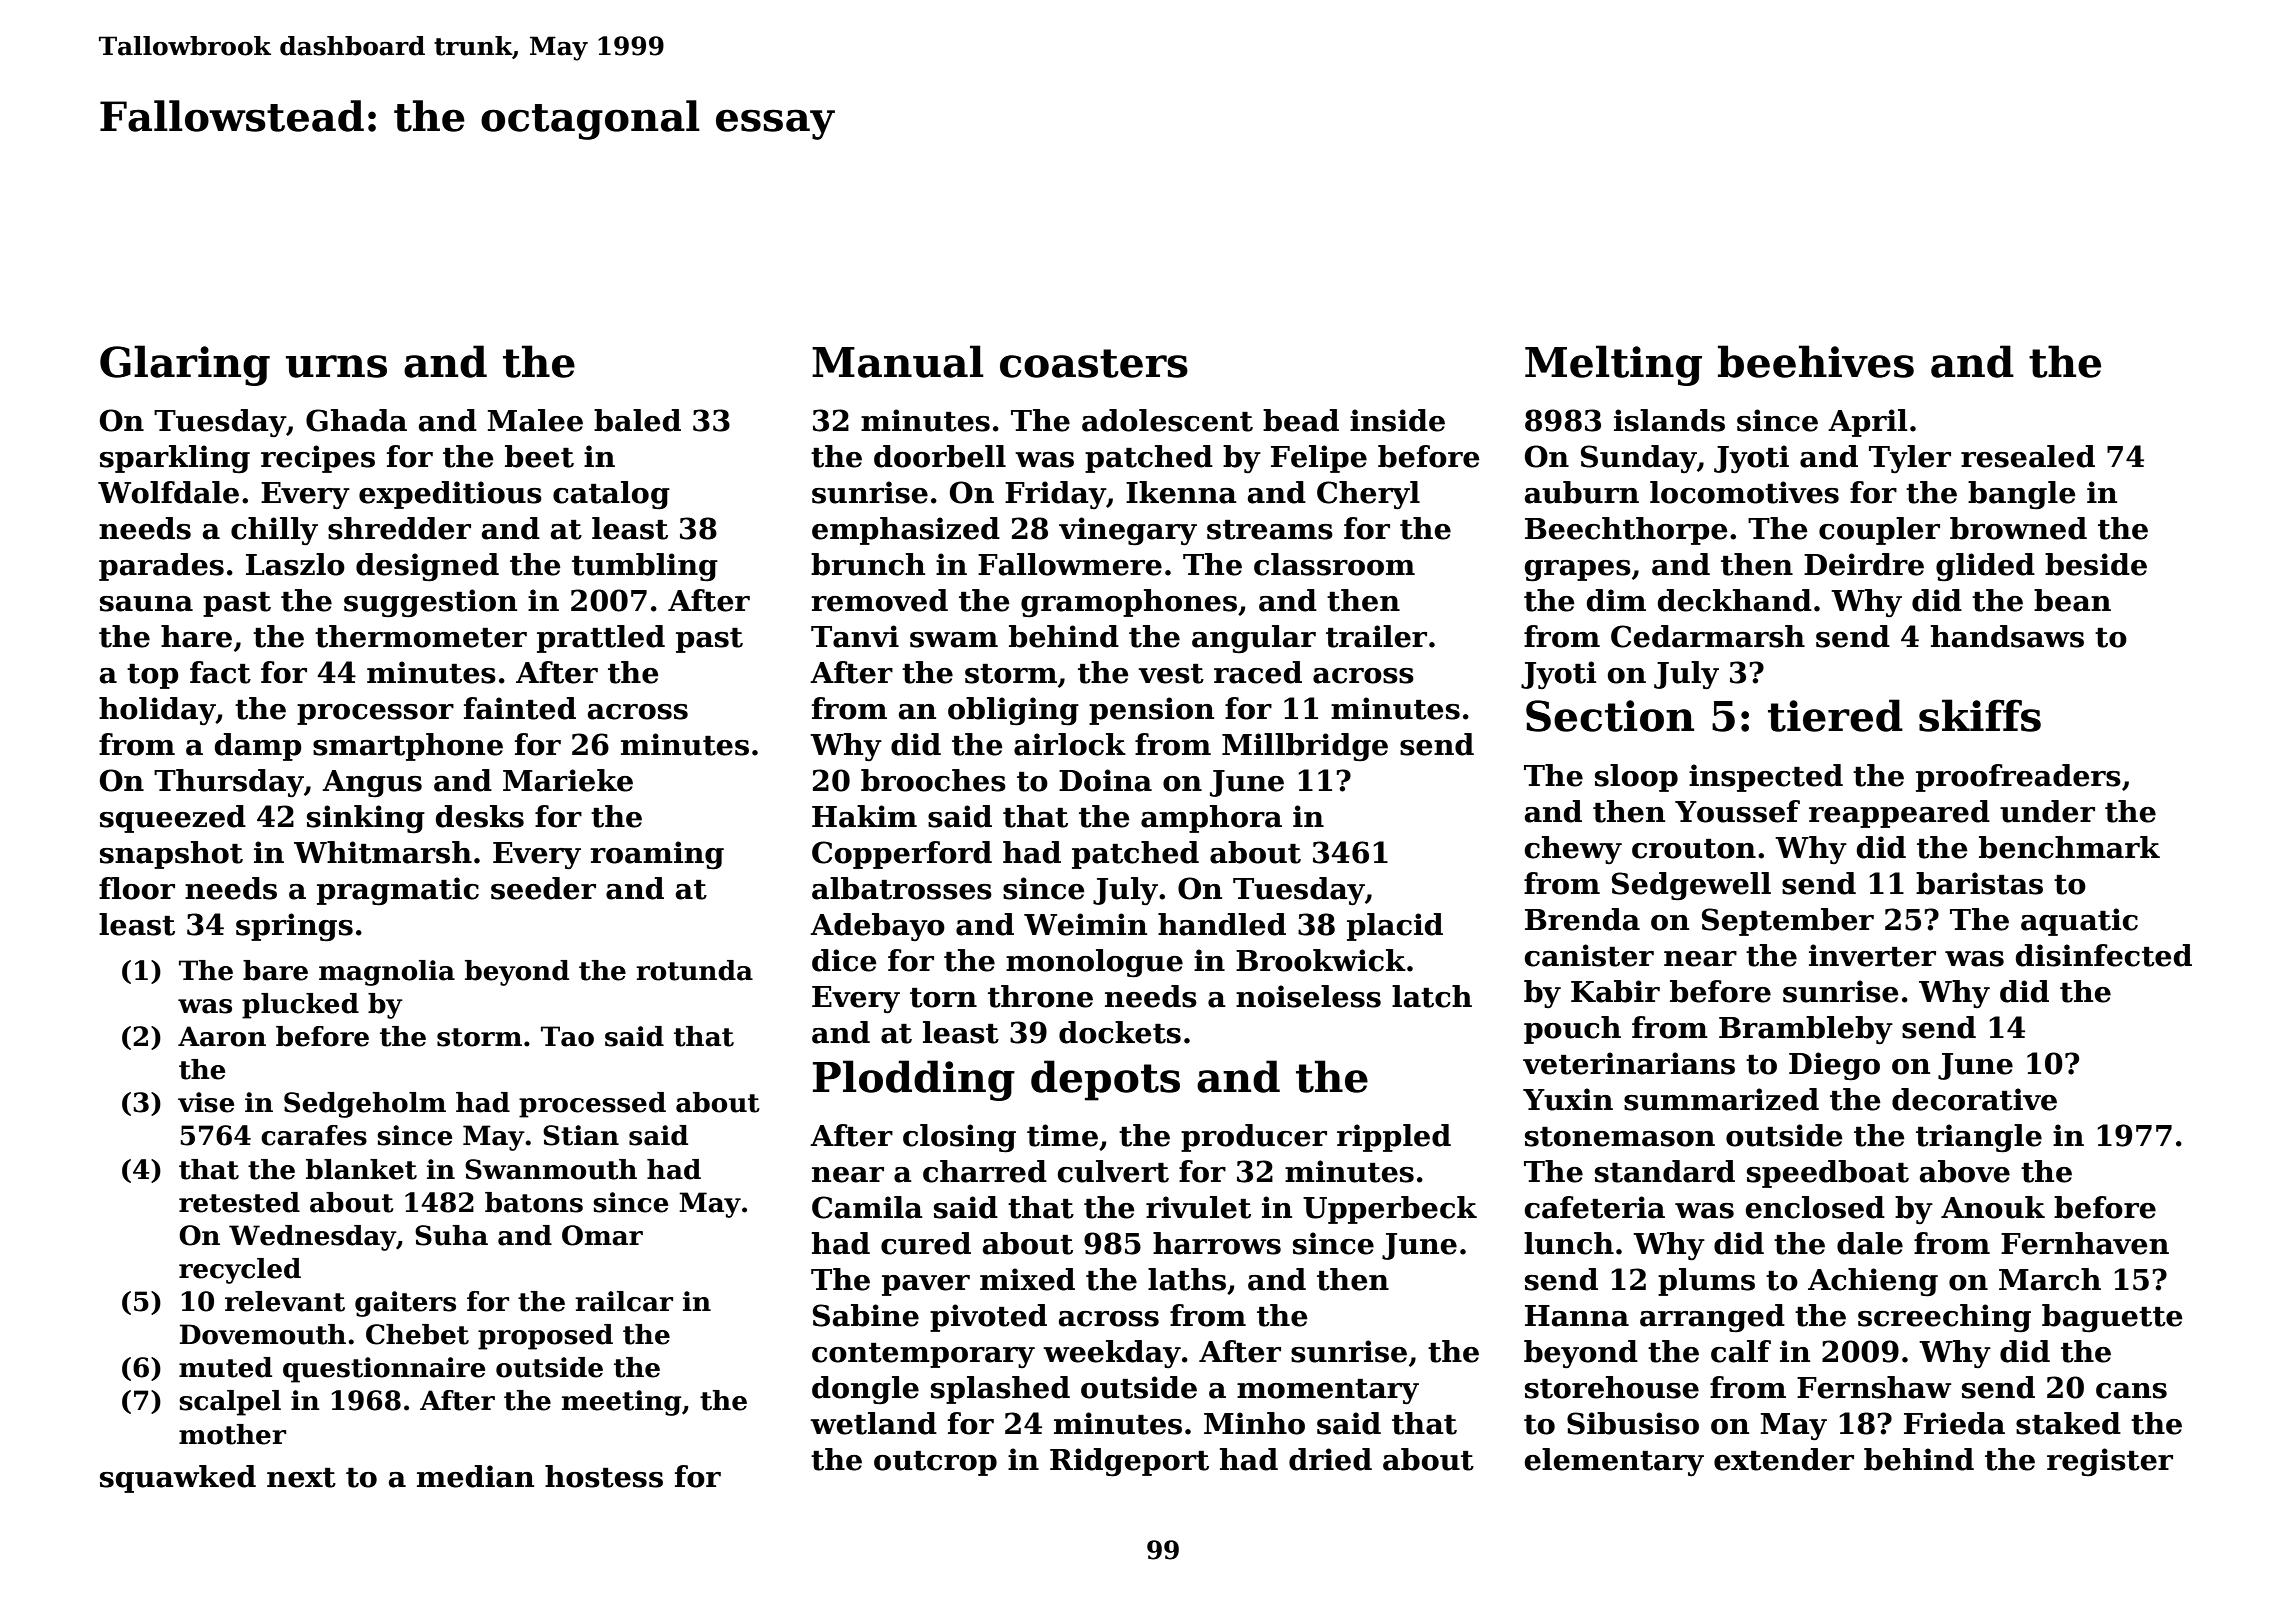 This page has height=1620, width=2292. I want to click on bare, so click(275, 970).
